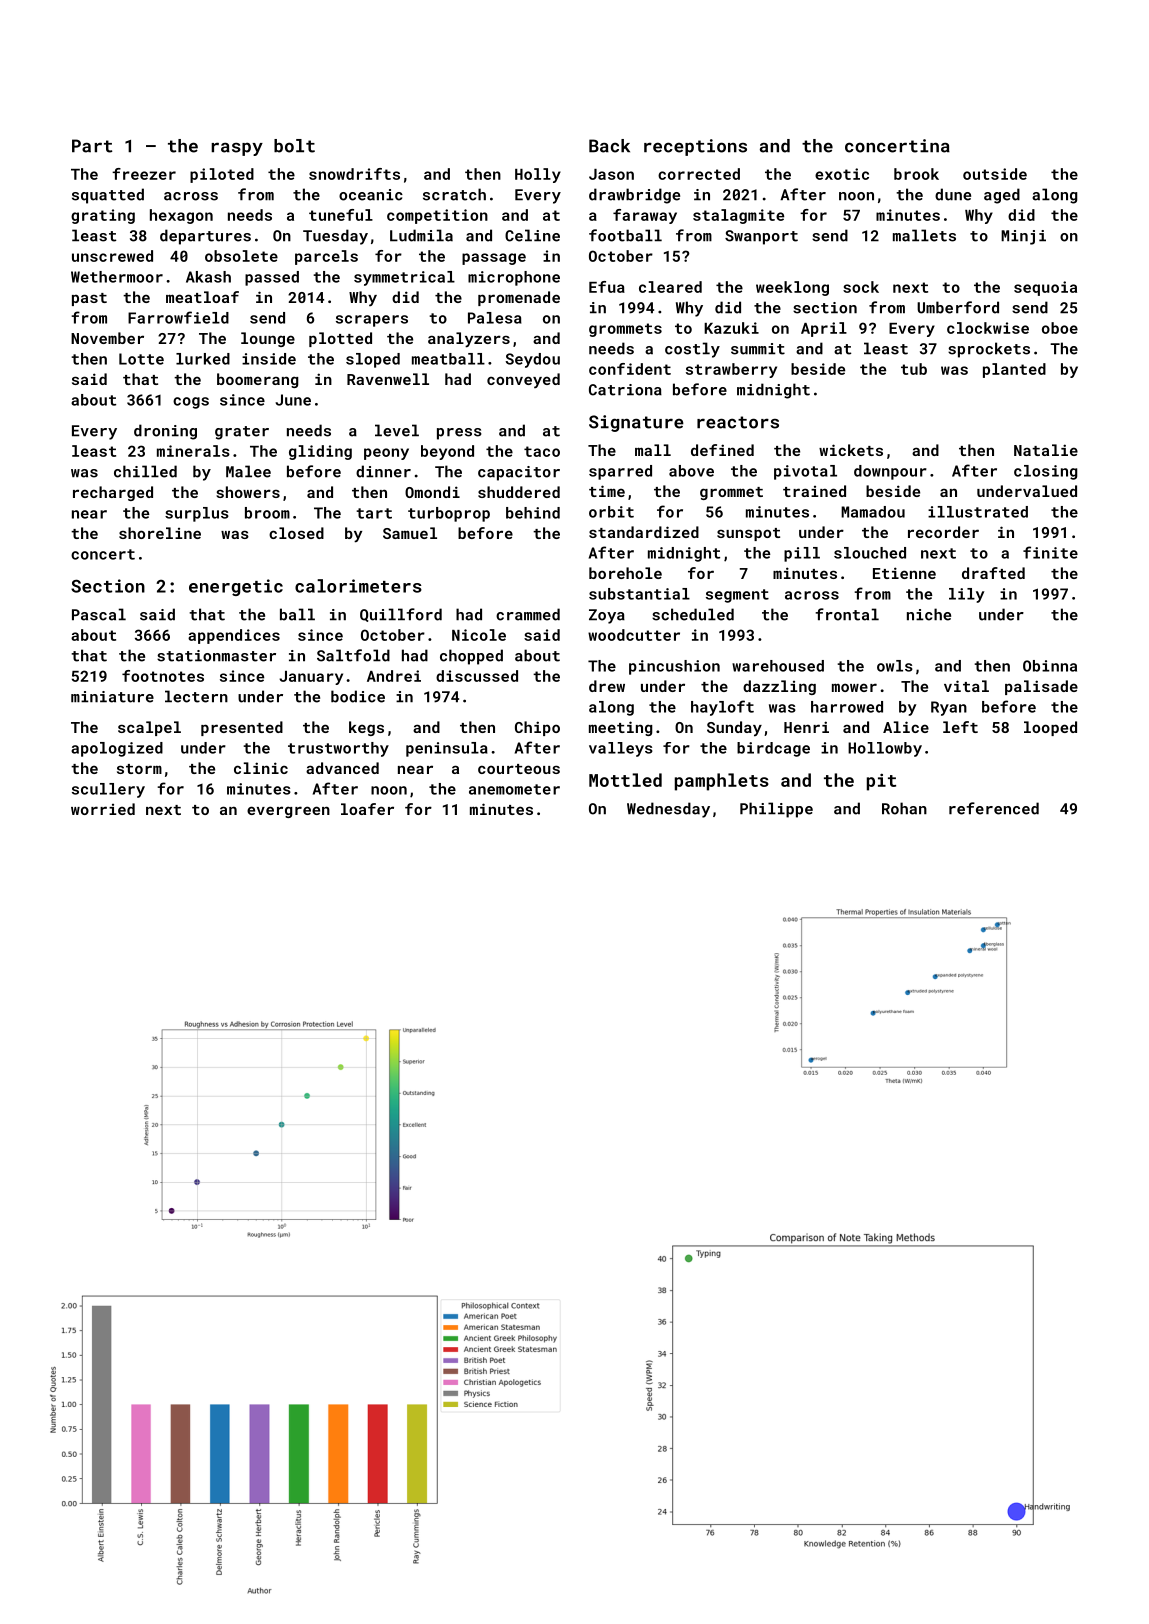 The height and width of the page is (1624, 1149). I want to click on brook, so click(916, 174).
